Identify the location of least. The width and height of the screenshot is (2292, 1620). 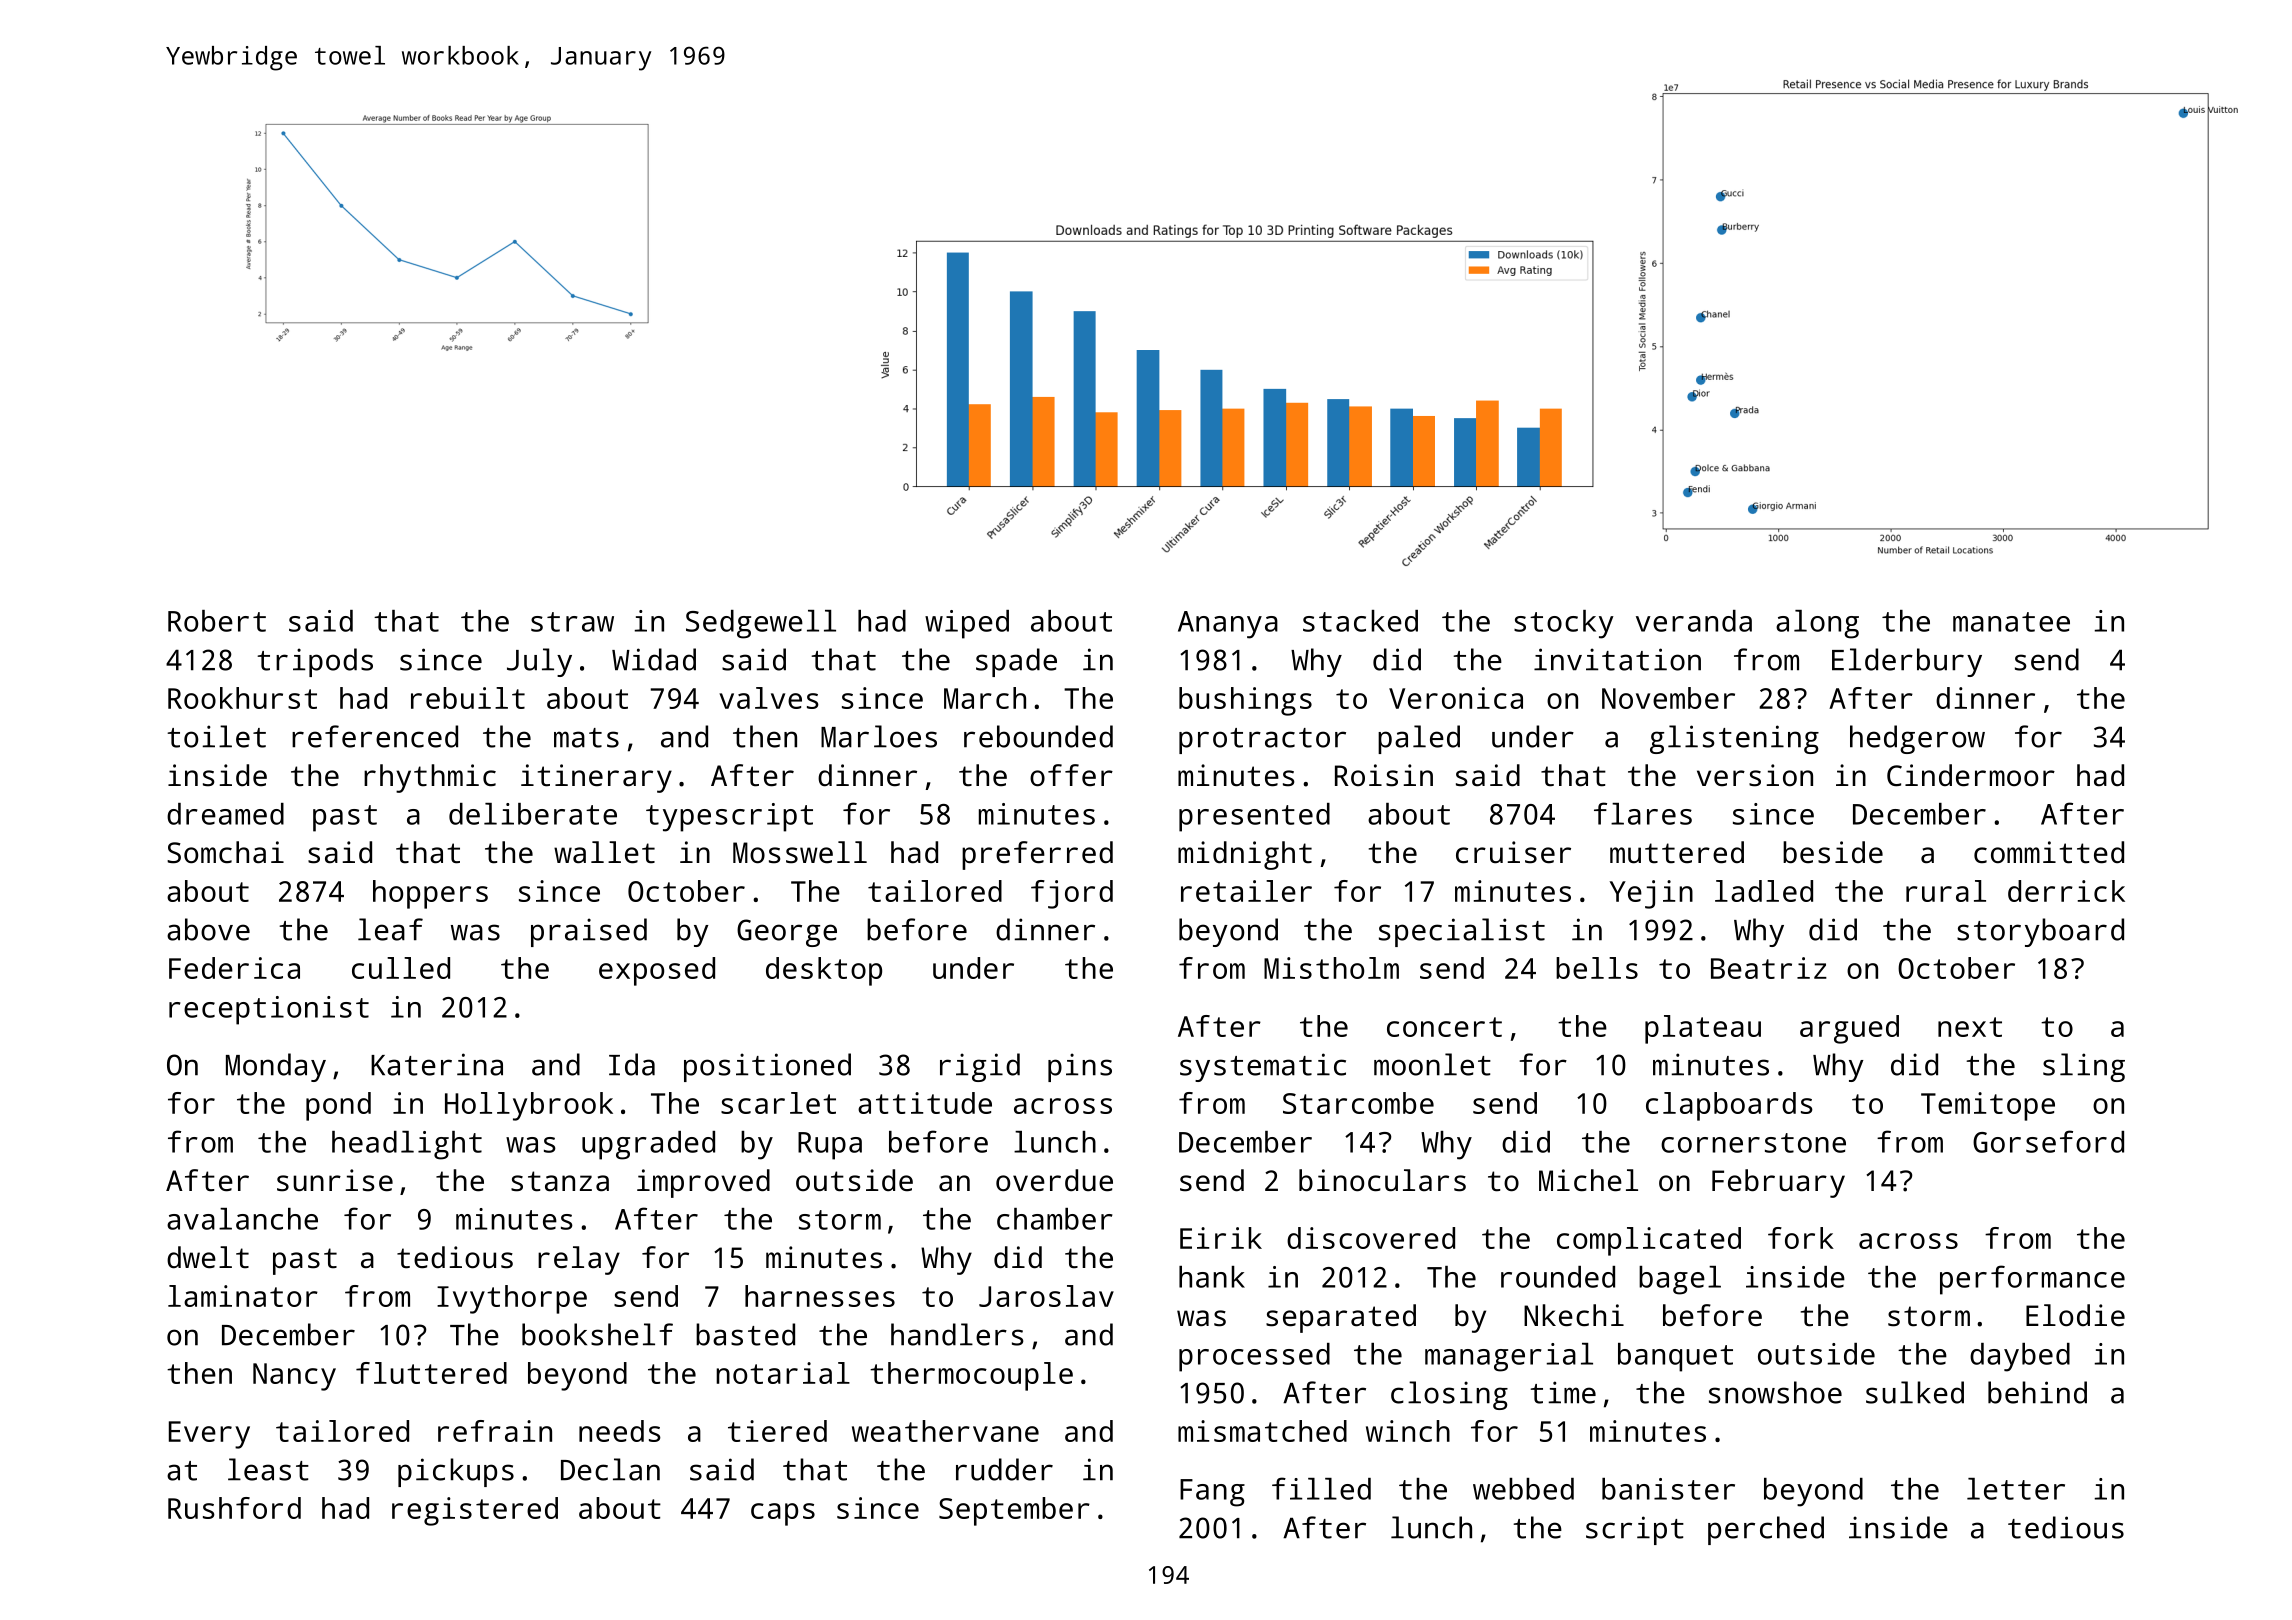
(268, 1469).
